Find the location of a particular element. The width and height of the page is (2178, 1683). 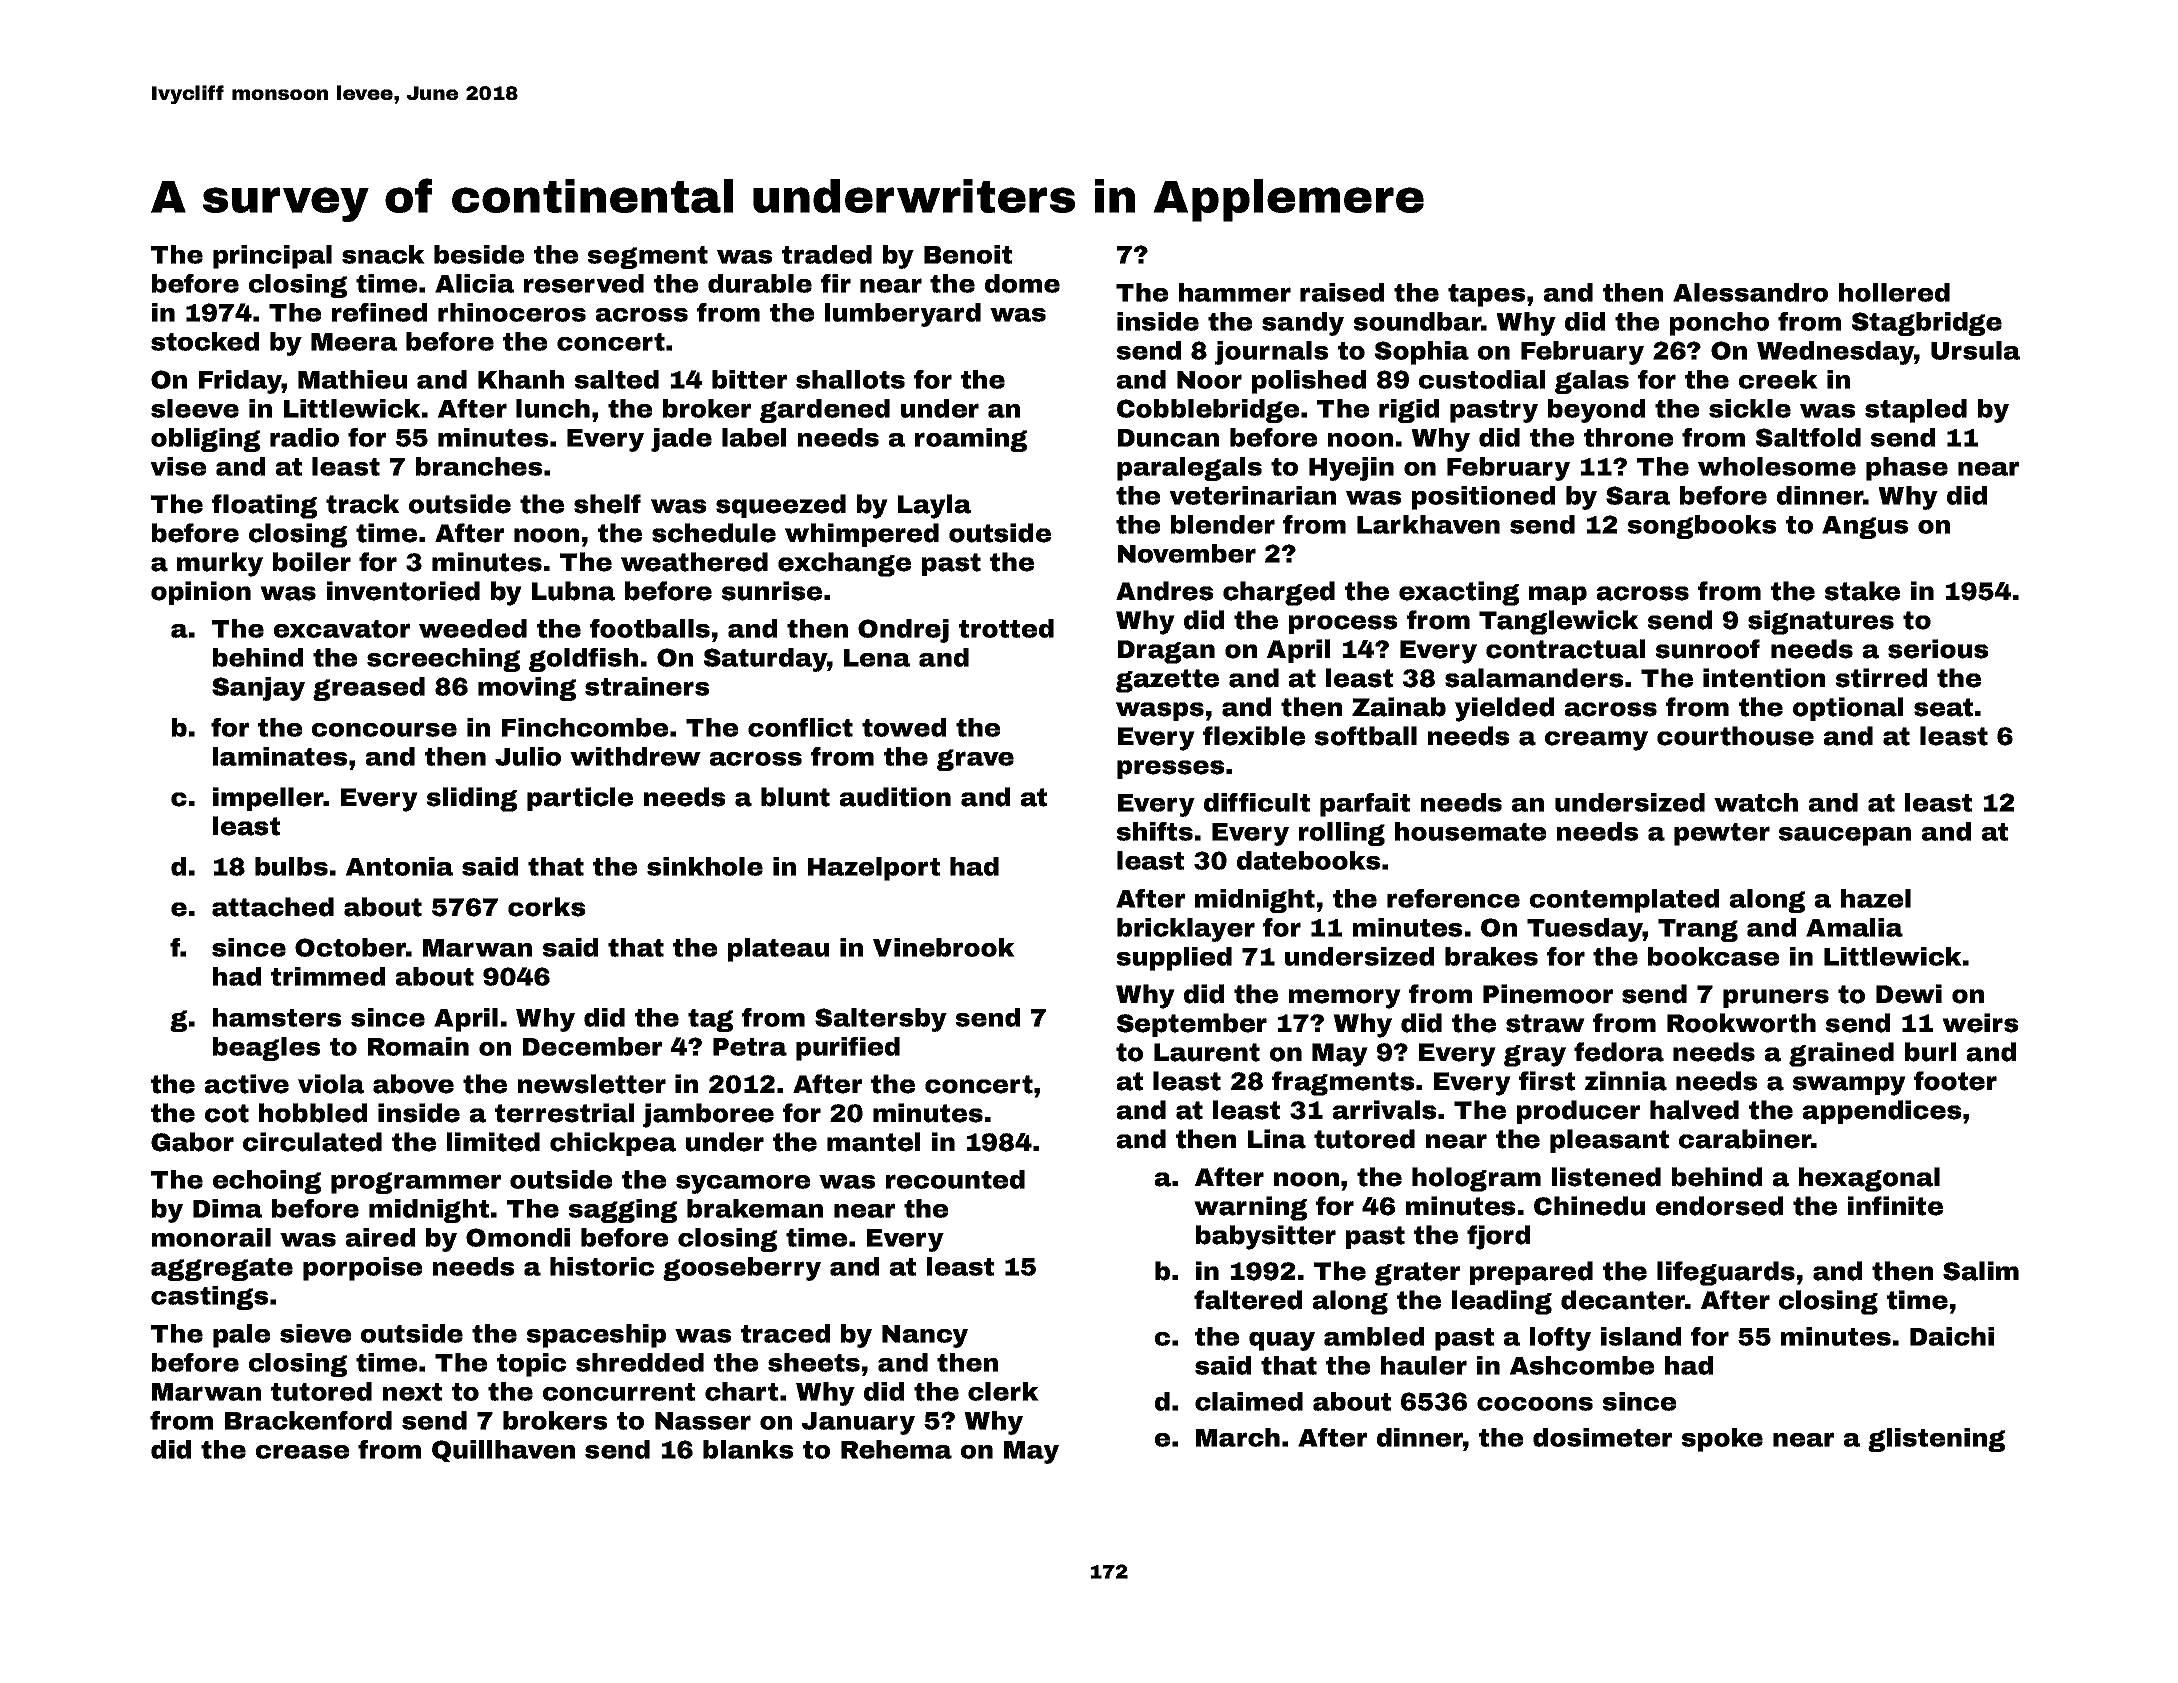

Dragan is located at coordinates (1166, 652).
